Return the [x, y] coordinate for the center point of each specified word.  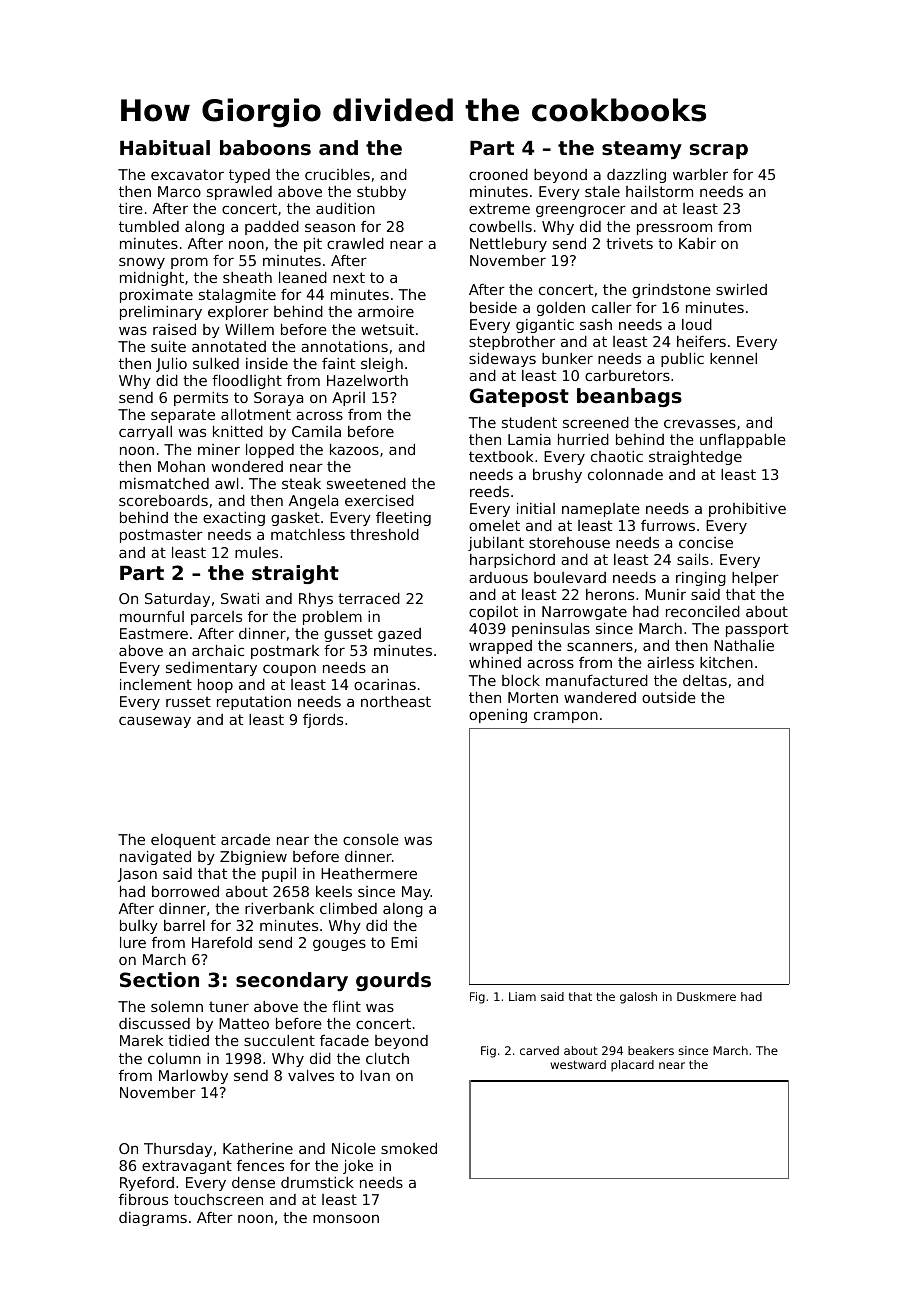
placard [632, 1066]
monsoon [346, 1218]
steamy [642, 150]
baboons [265, 148]
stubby [381, 193]
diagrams [153, 1219]
